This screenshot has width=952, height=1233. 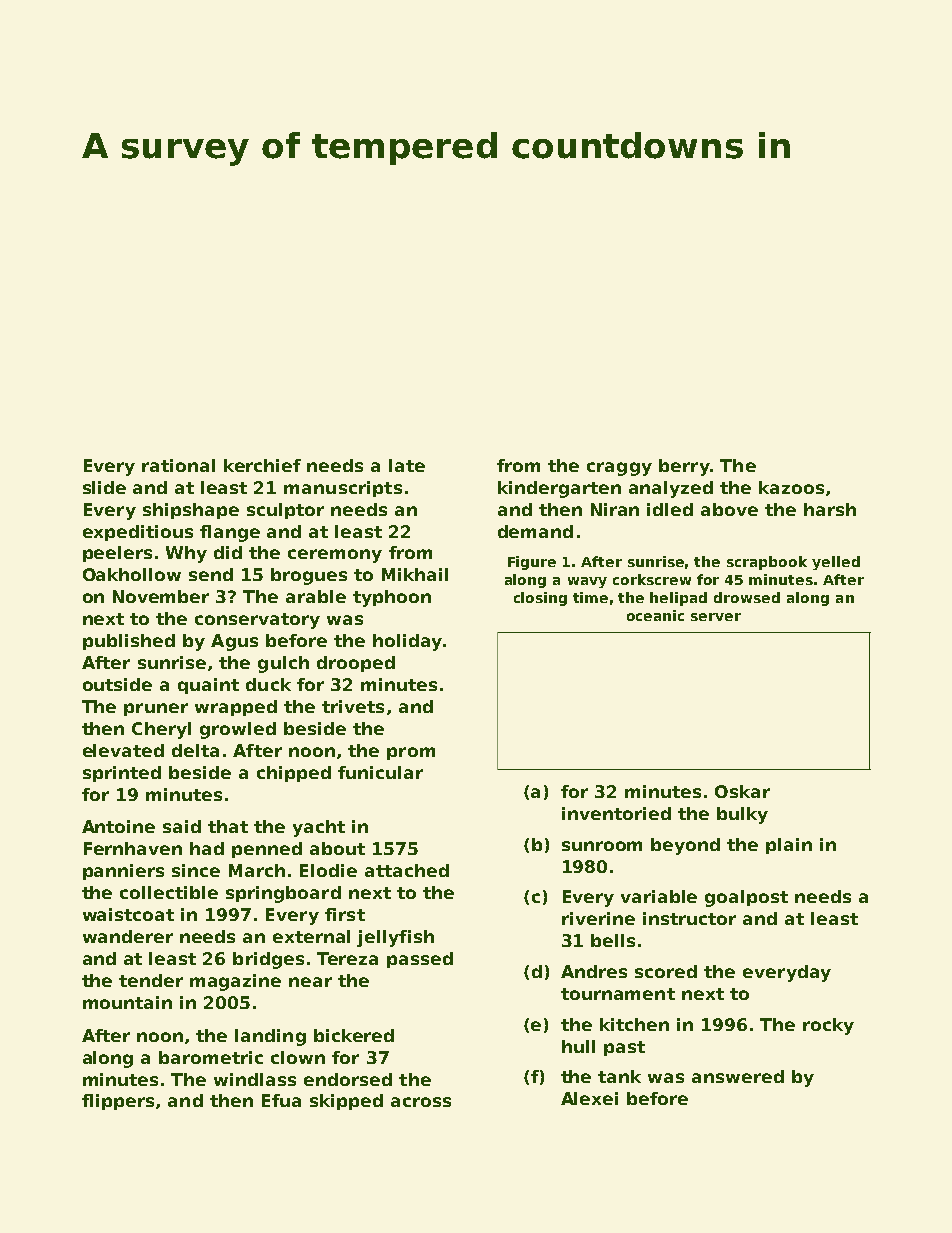 What do you see at coordinates (178, 465) in the screenshot?
I see `rational` at bounding box center [178, 465].
